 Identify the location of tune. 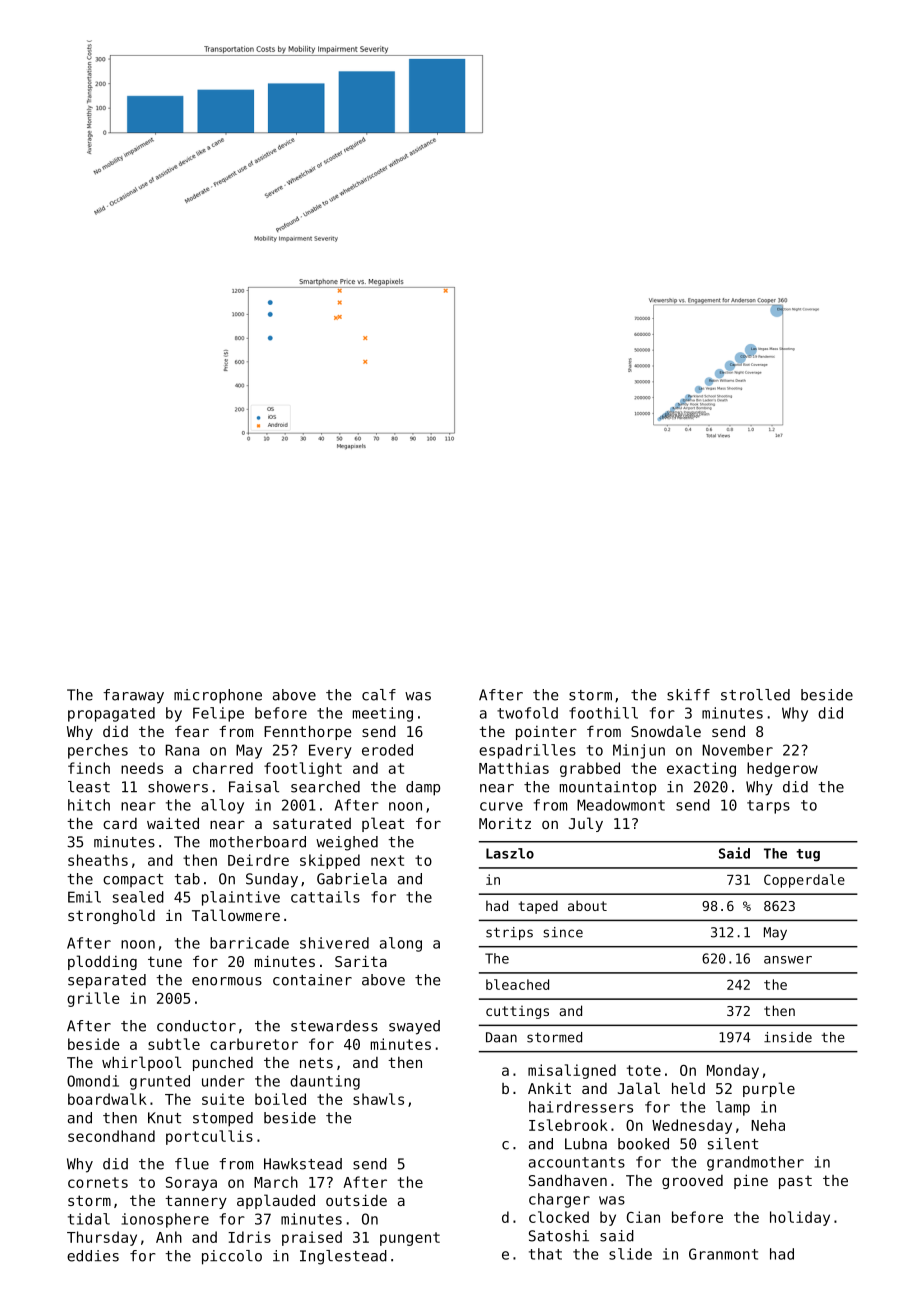
(165, 961).
